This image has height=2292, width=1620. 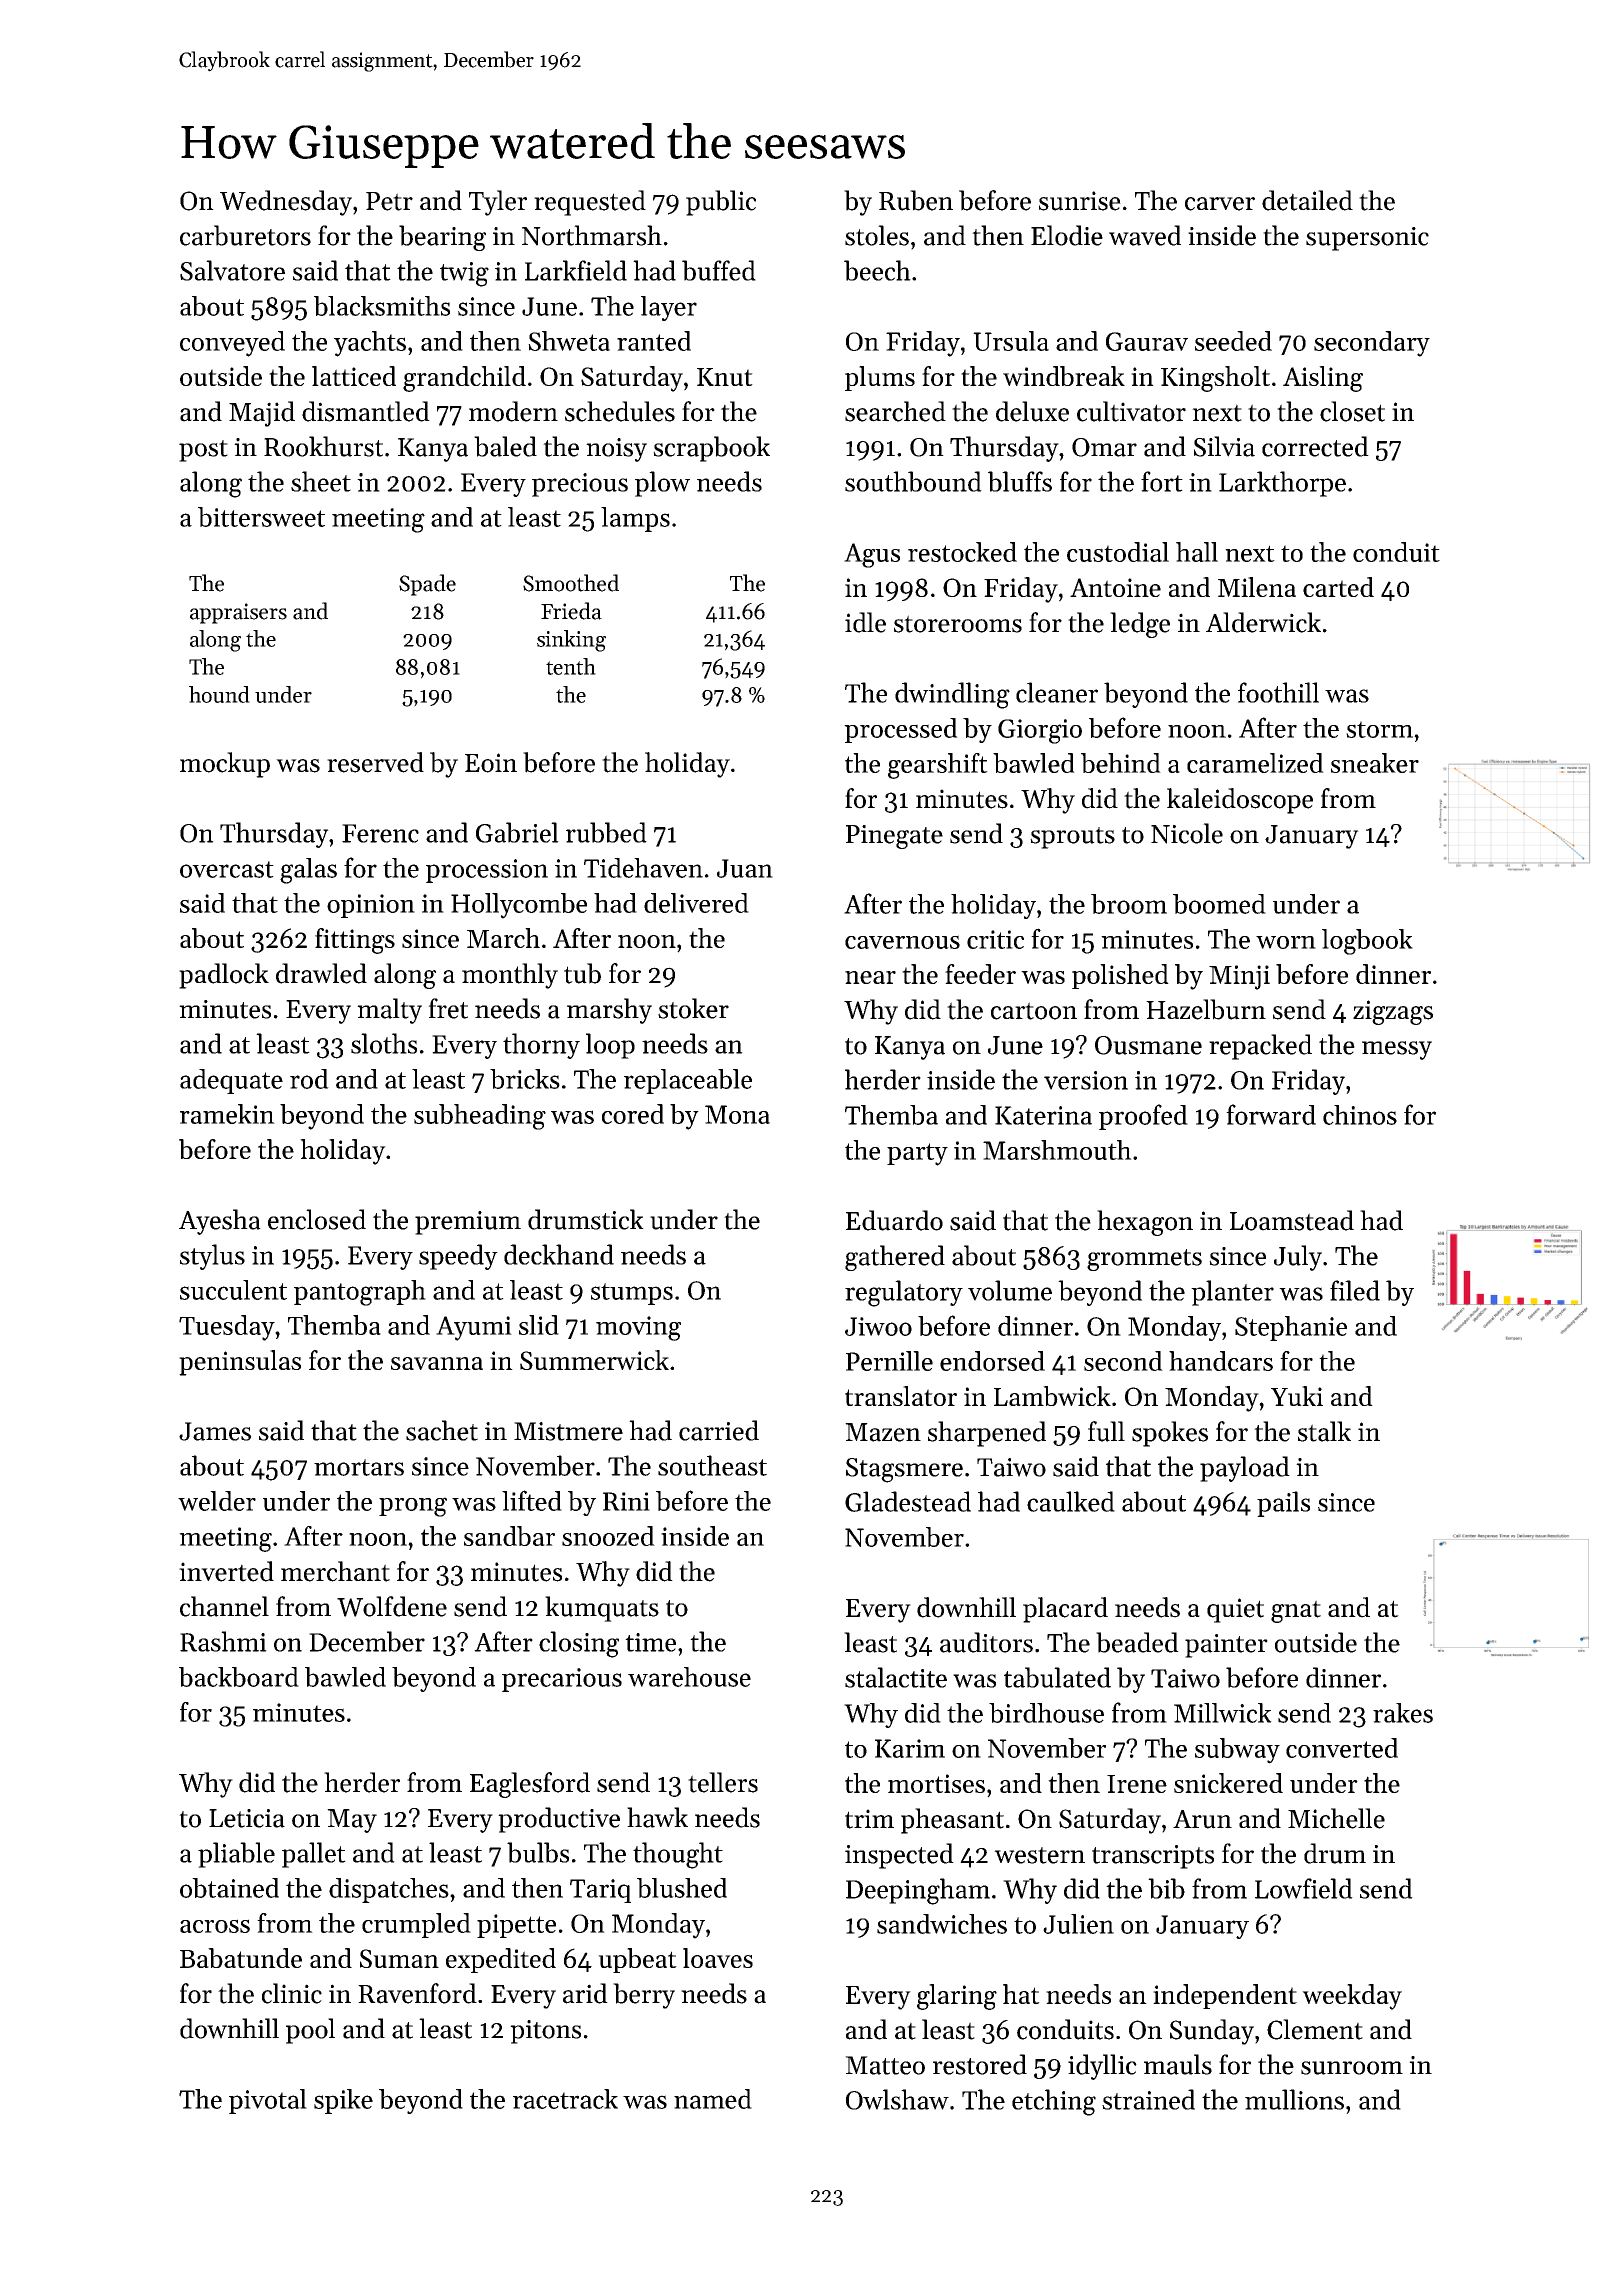 I want to click on lamps, so click(x=635, y=519).
